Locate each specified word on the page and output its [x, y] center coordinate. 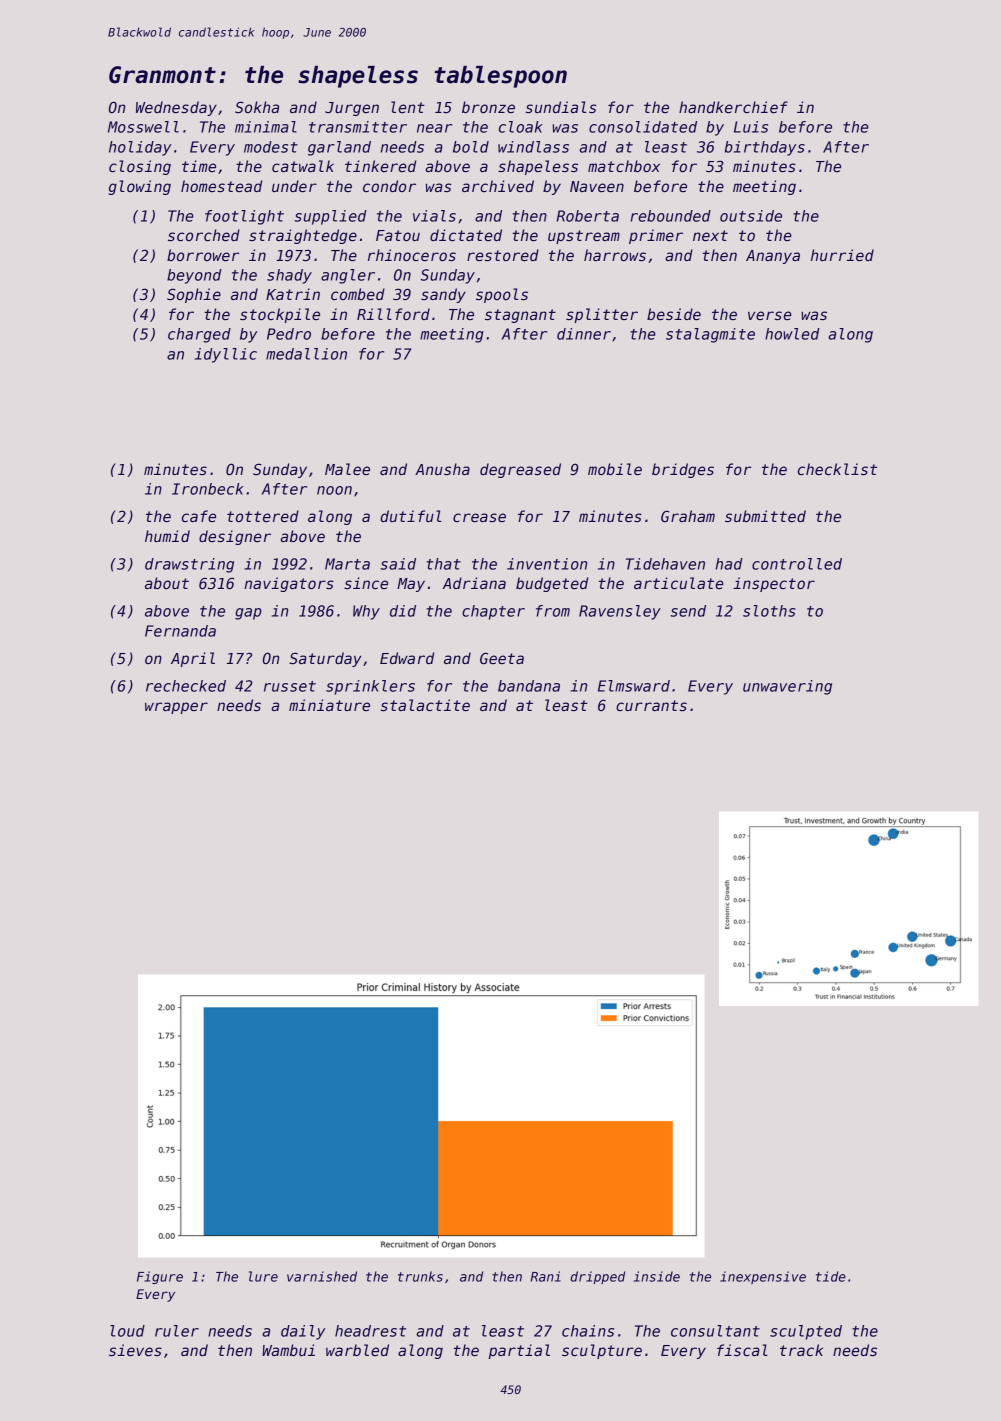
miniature [329, 705]
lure [263, 1276]
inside [657, 1276]
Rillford [393, 314]
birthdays [765, 148]
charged [199, 335]
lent [408, 107]
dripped [598, 1277]
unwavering [787, 687]
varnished [322, 1276]
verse [770, 315]
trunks [420, 1276]
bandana [529, 686]
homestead [221, 186]
